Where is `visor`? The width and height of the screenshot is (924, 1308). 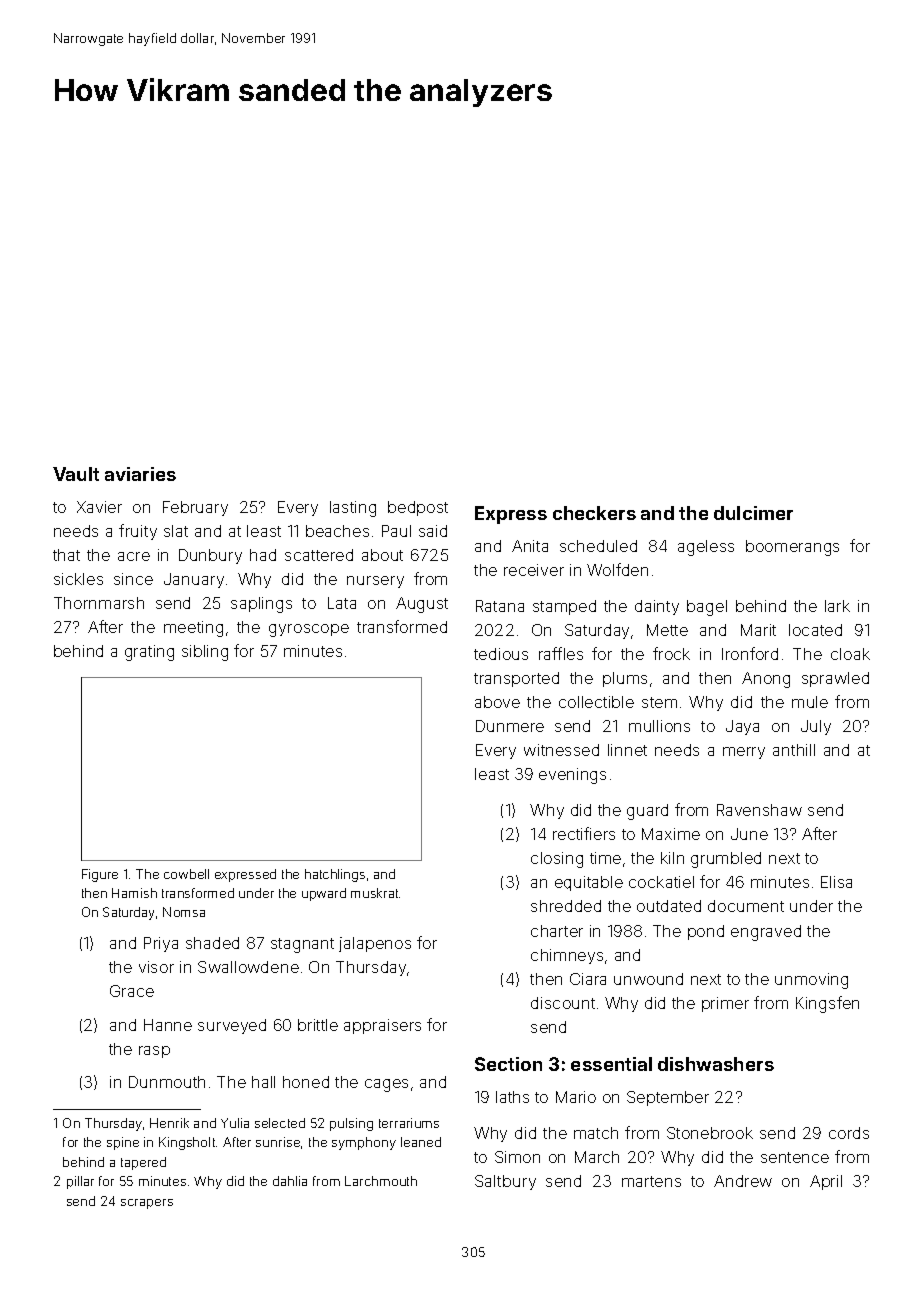
visor is located at coordinates (156, 967).
